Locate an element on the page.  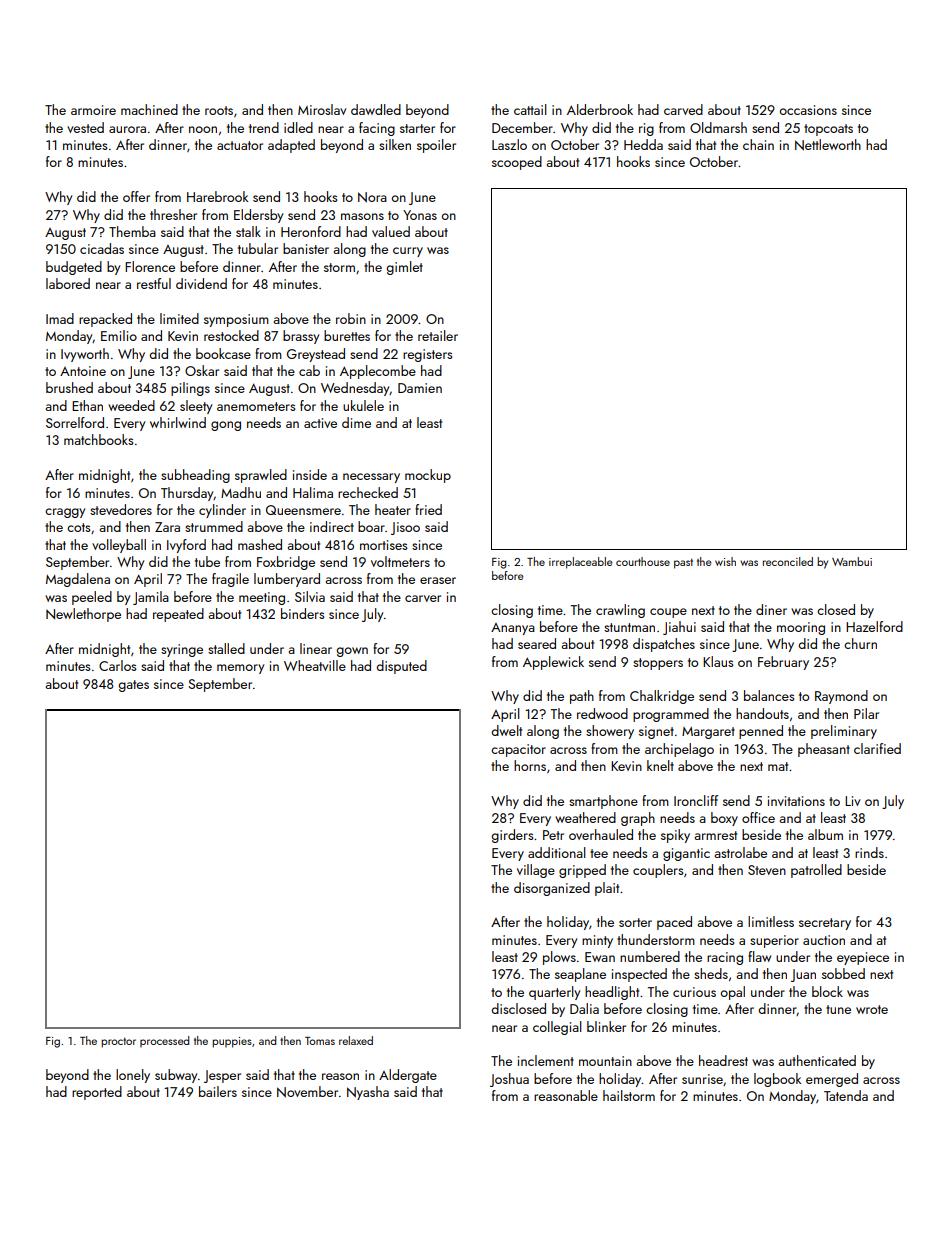
churn is located at coordinates (860, 643).
